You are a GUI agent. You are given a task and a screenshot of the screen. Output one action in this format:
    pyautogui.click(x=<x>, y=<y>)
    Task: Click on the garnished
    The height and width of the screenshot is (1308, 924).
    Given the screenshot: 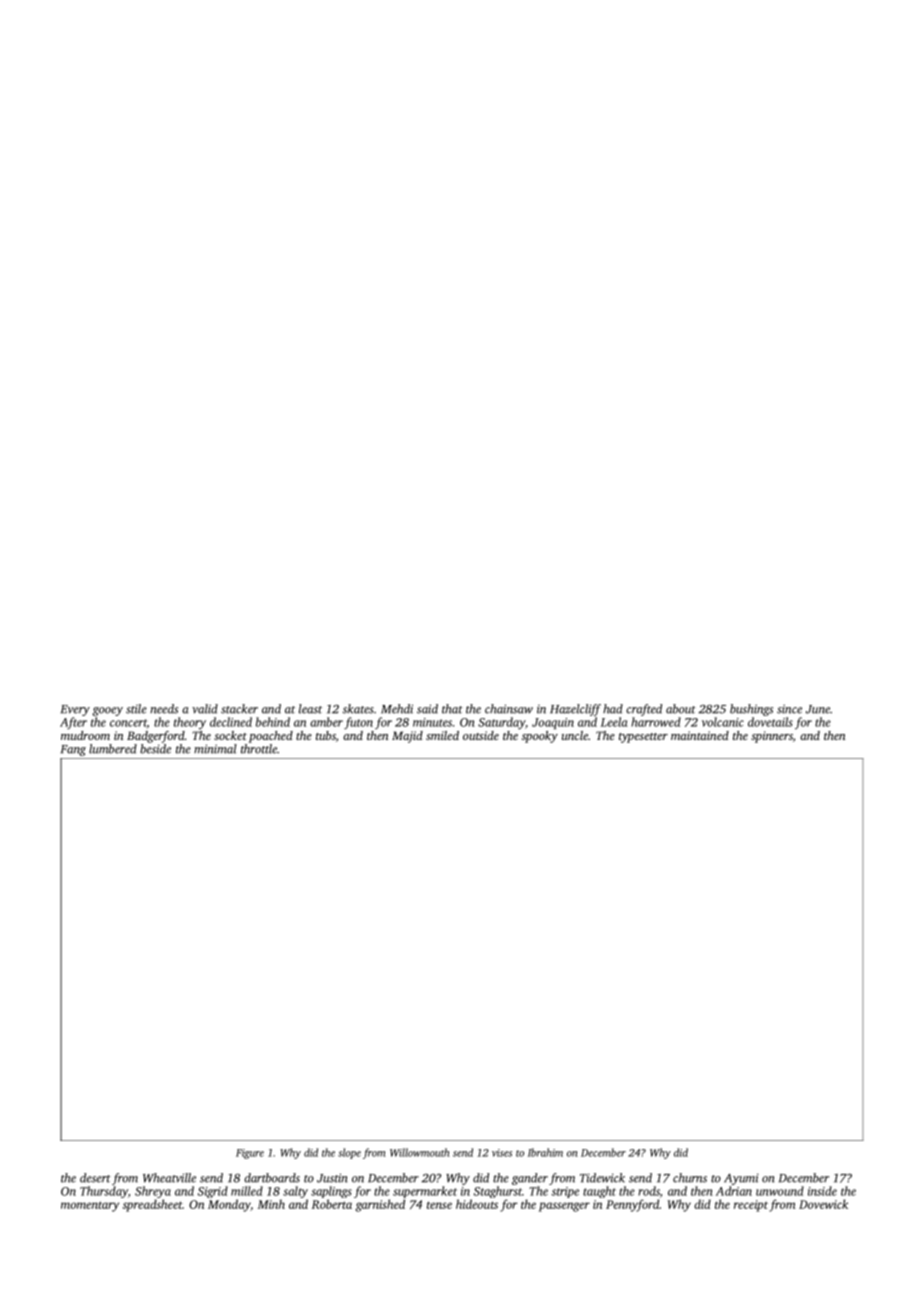 What is the action you would take?
    pyautogui.click(x=380, y=1205)
